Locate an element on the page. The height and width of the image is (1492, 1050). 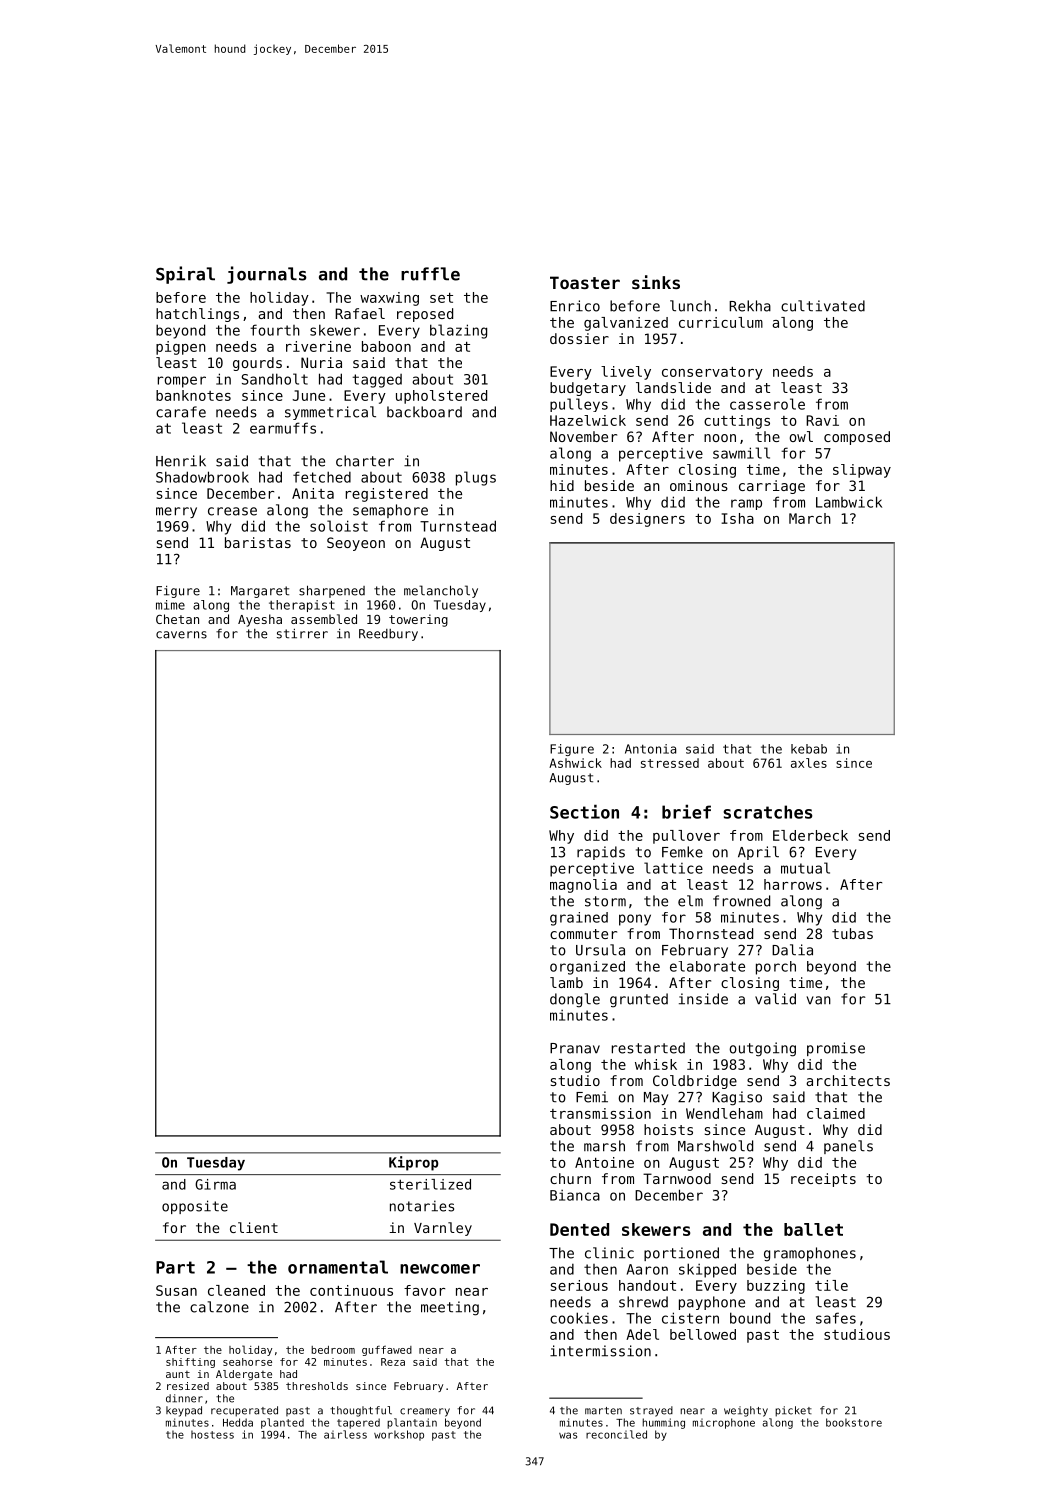
caverns is located at coordinates (181, 635).
